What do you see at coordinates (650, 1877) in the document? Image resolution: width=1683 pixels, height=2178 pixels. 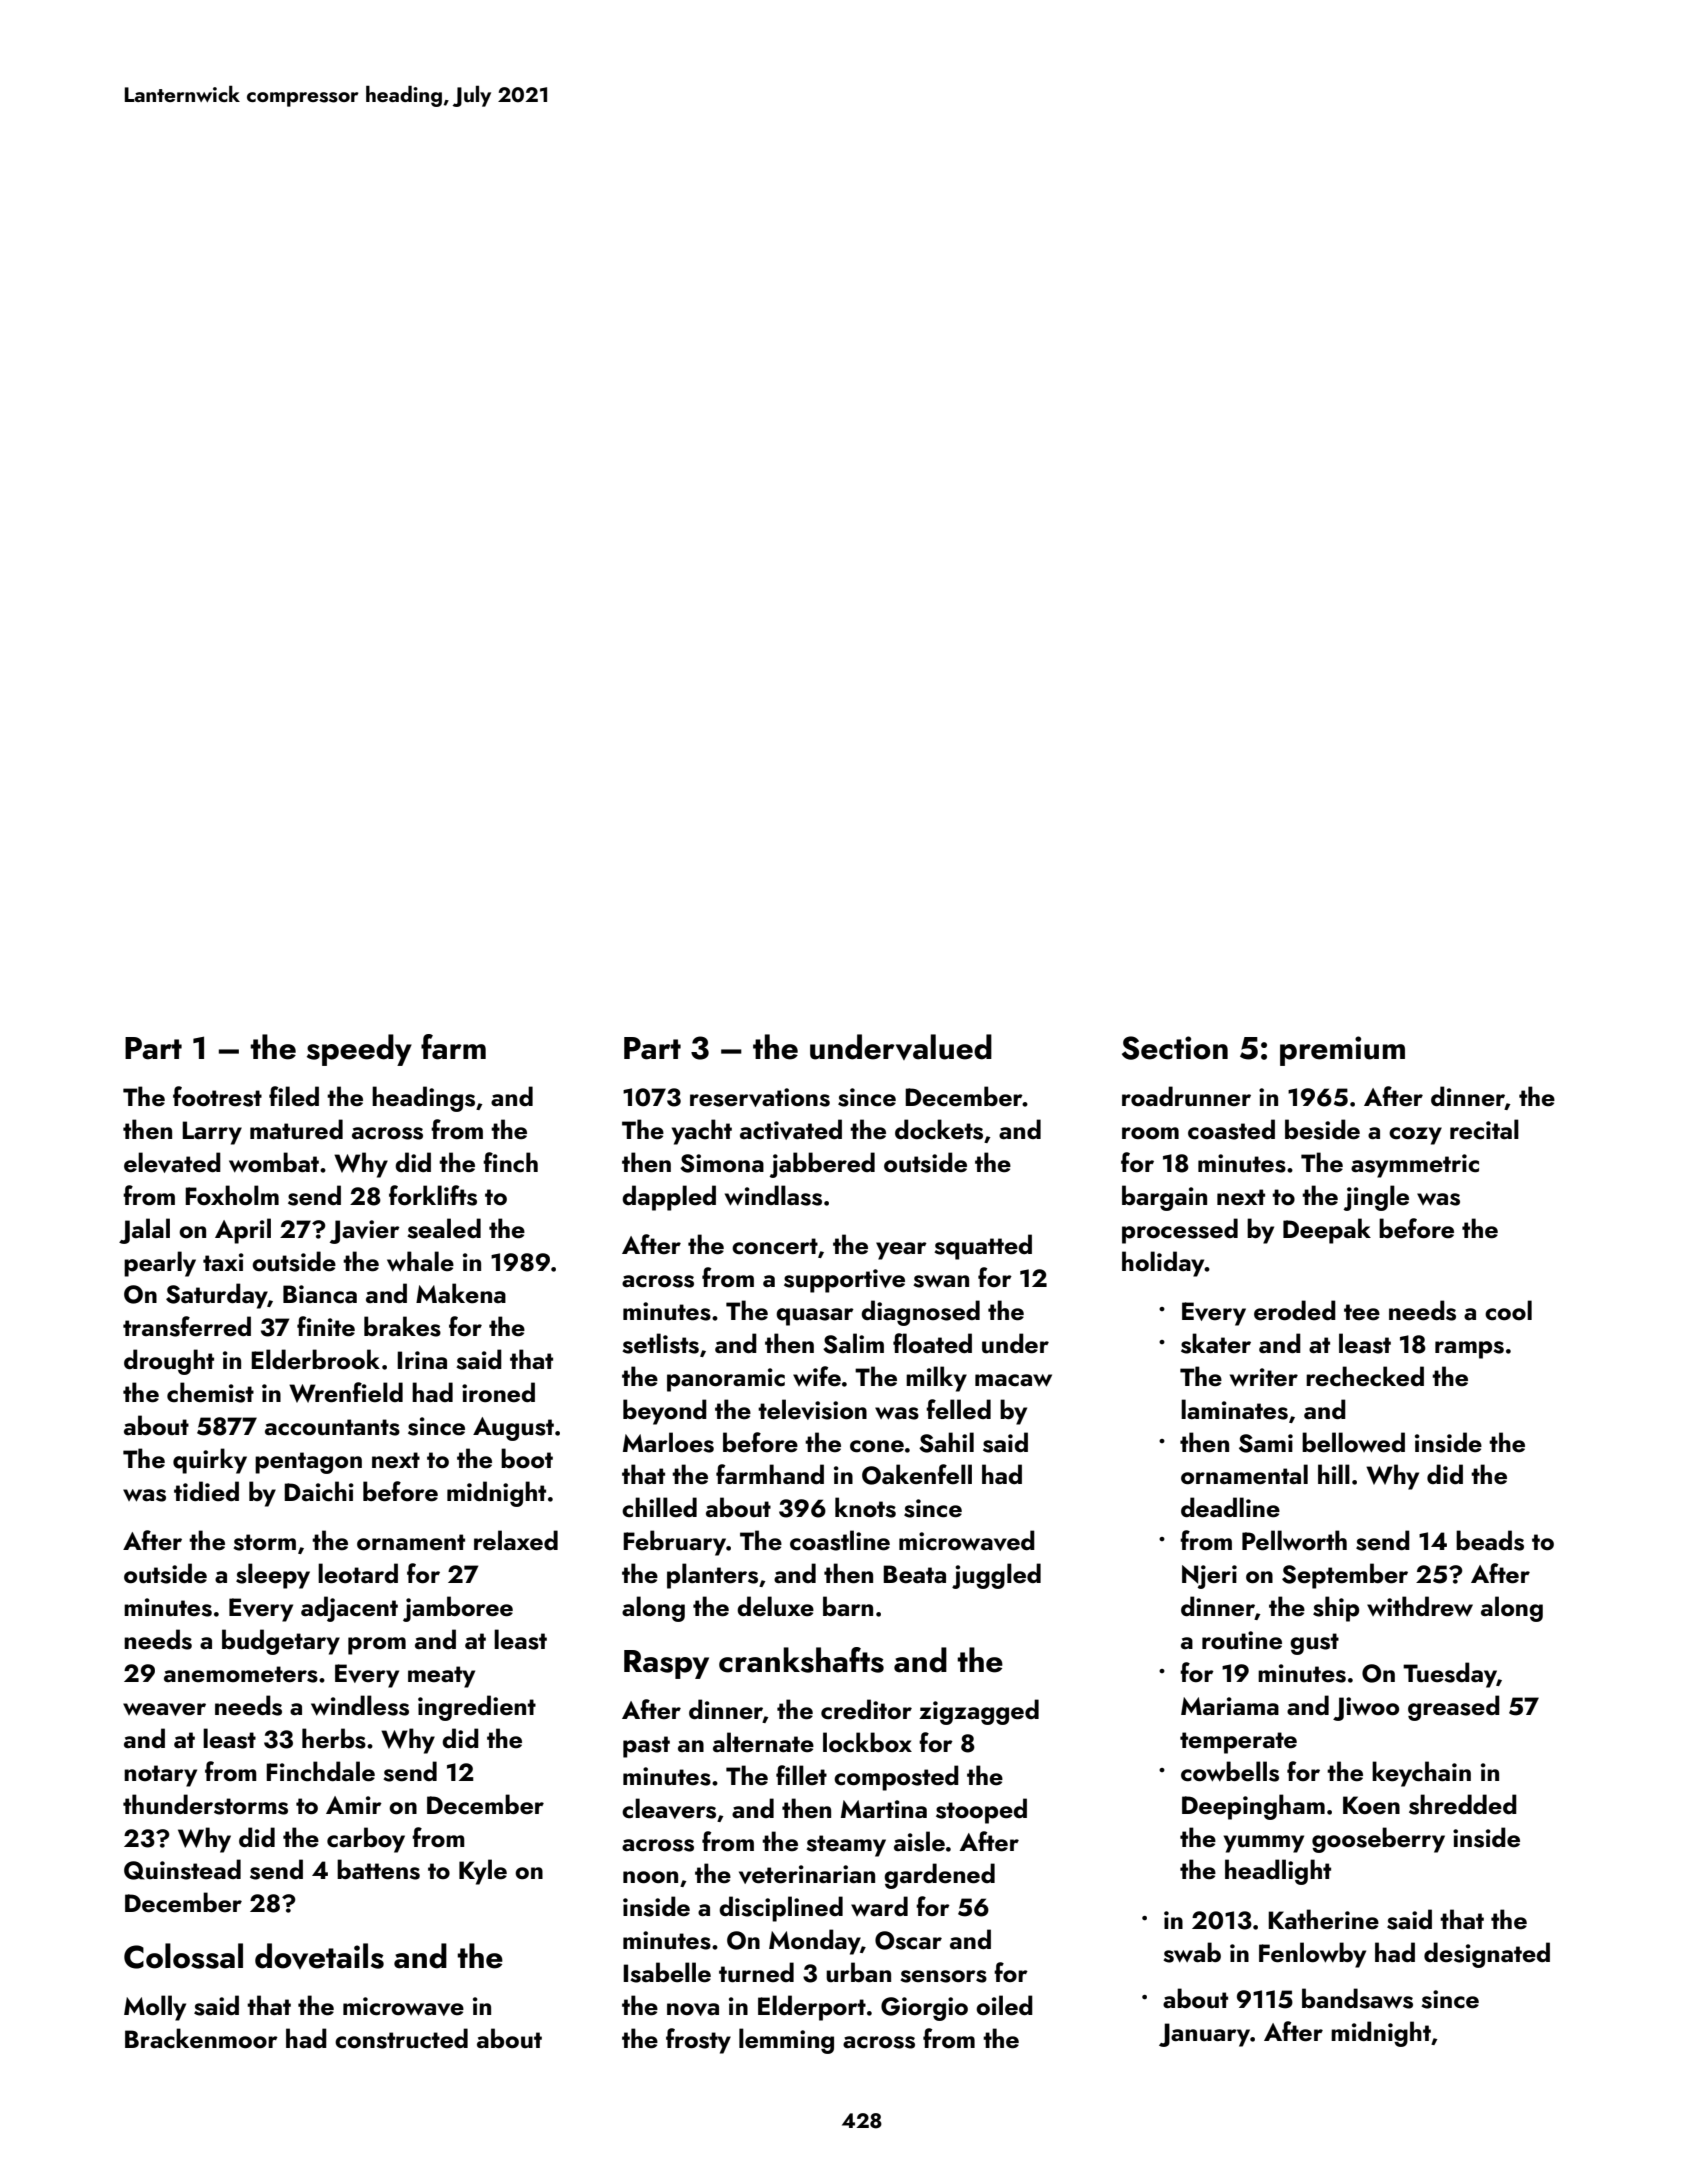 I see `noon` at bounding box center [650, 1877].
